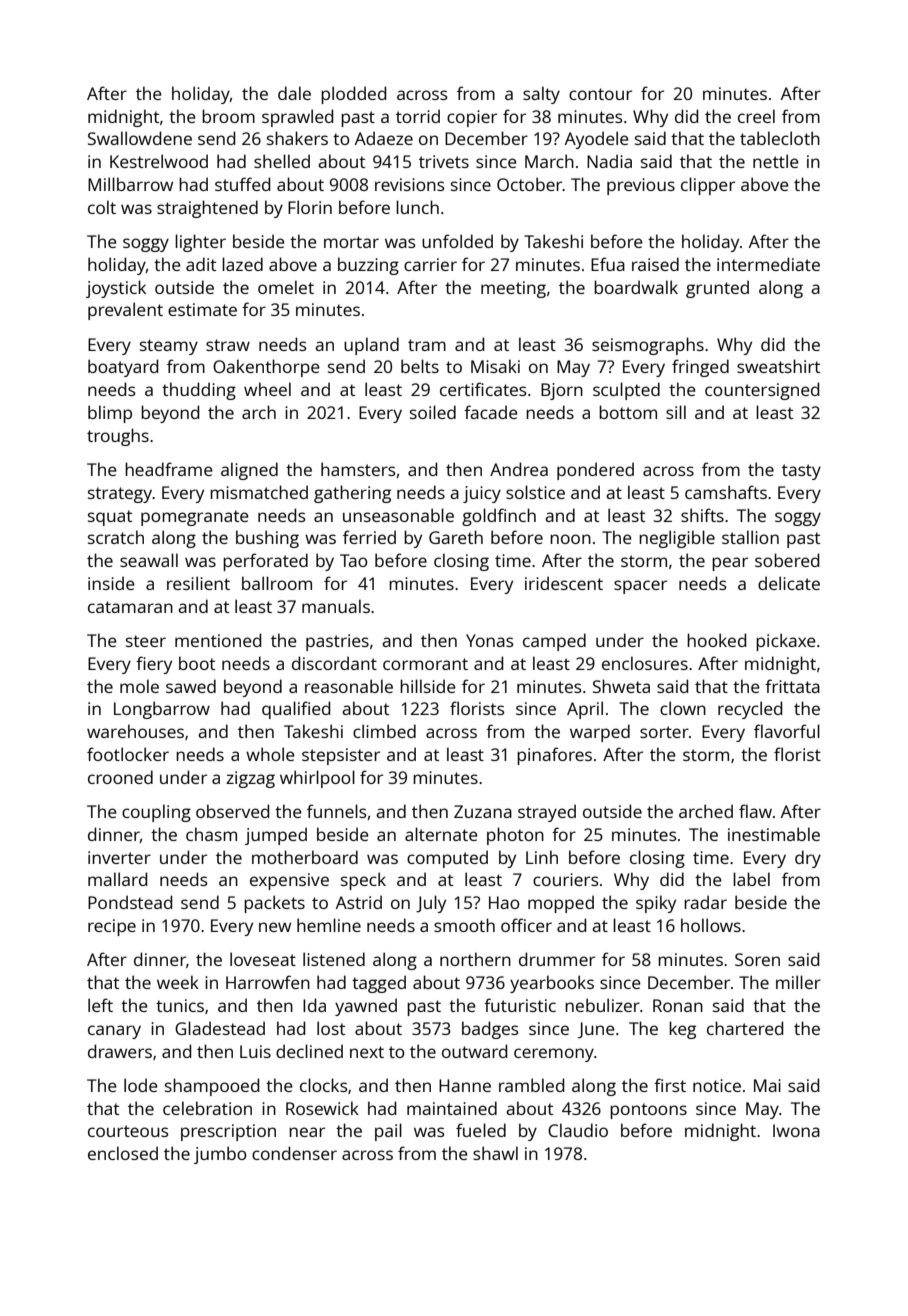 This screenshot has height=1316, width=908. Describe the element at coordinates (353, 95) in the screenshot. I see `plodded` at that location.
